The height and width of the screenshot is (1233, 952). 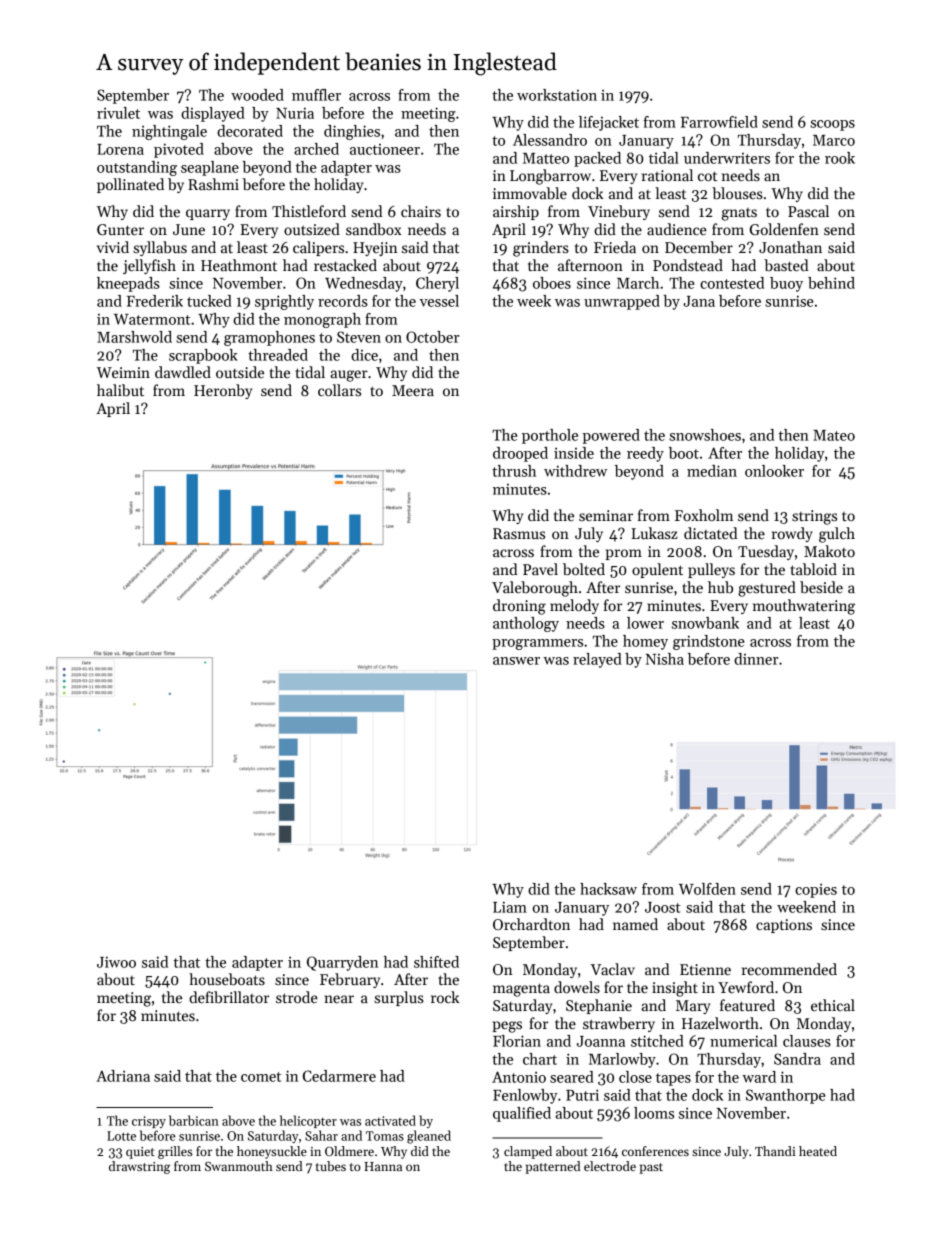 What do you see at coordinates (677, 229) in the screenshot?
I see `audience` at bounding box center [677, 229].
